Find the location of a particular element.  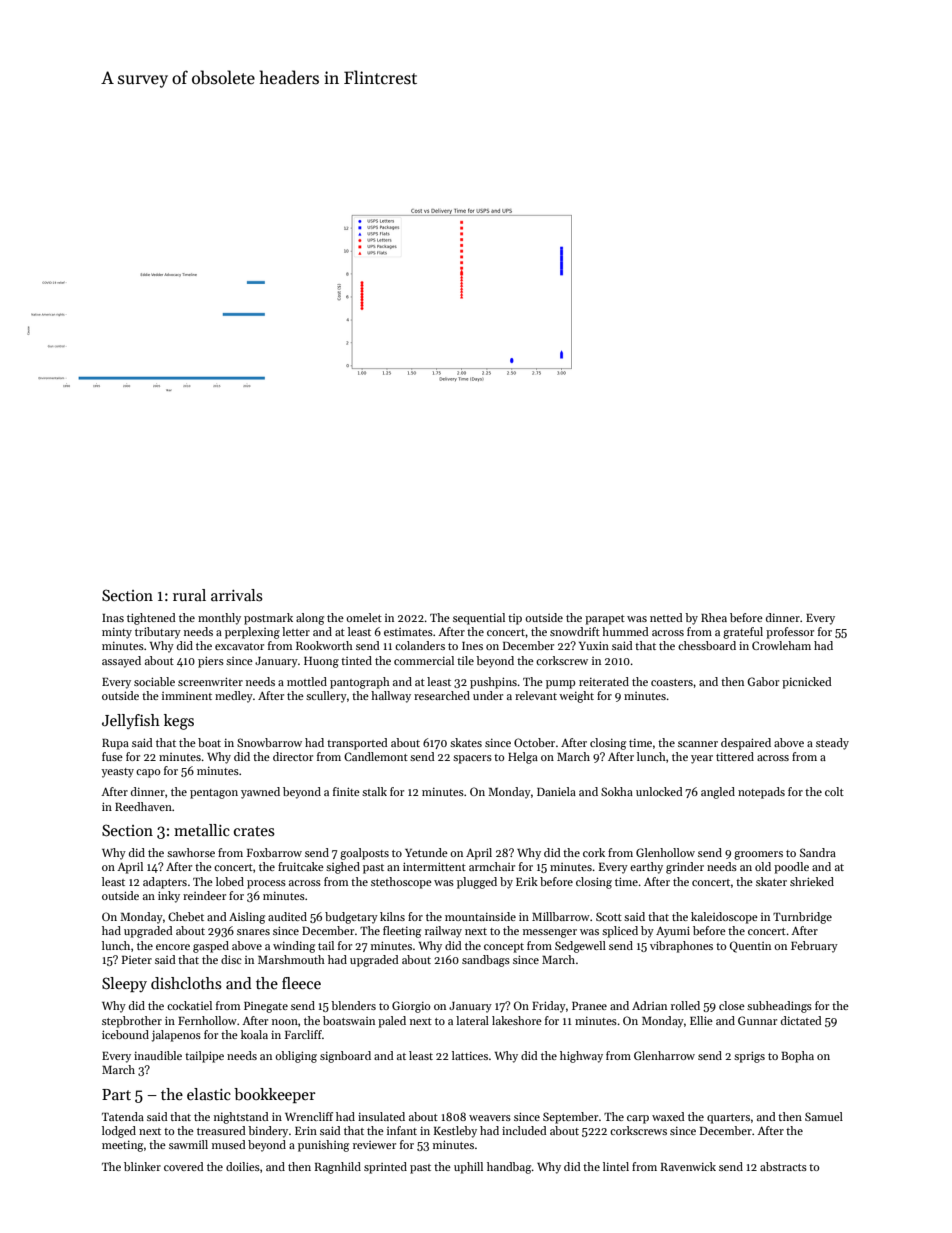

Adrian is located at coordinates (649, 1005).
